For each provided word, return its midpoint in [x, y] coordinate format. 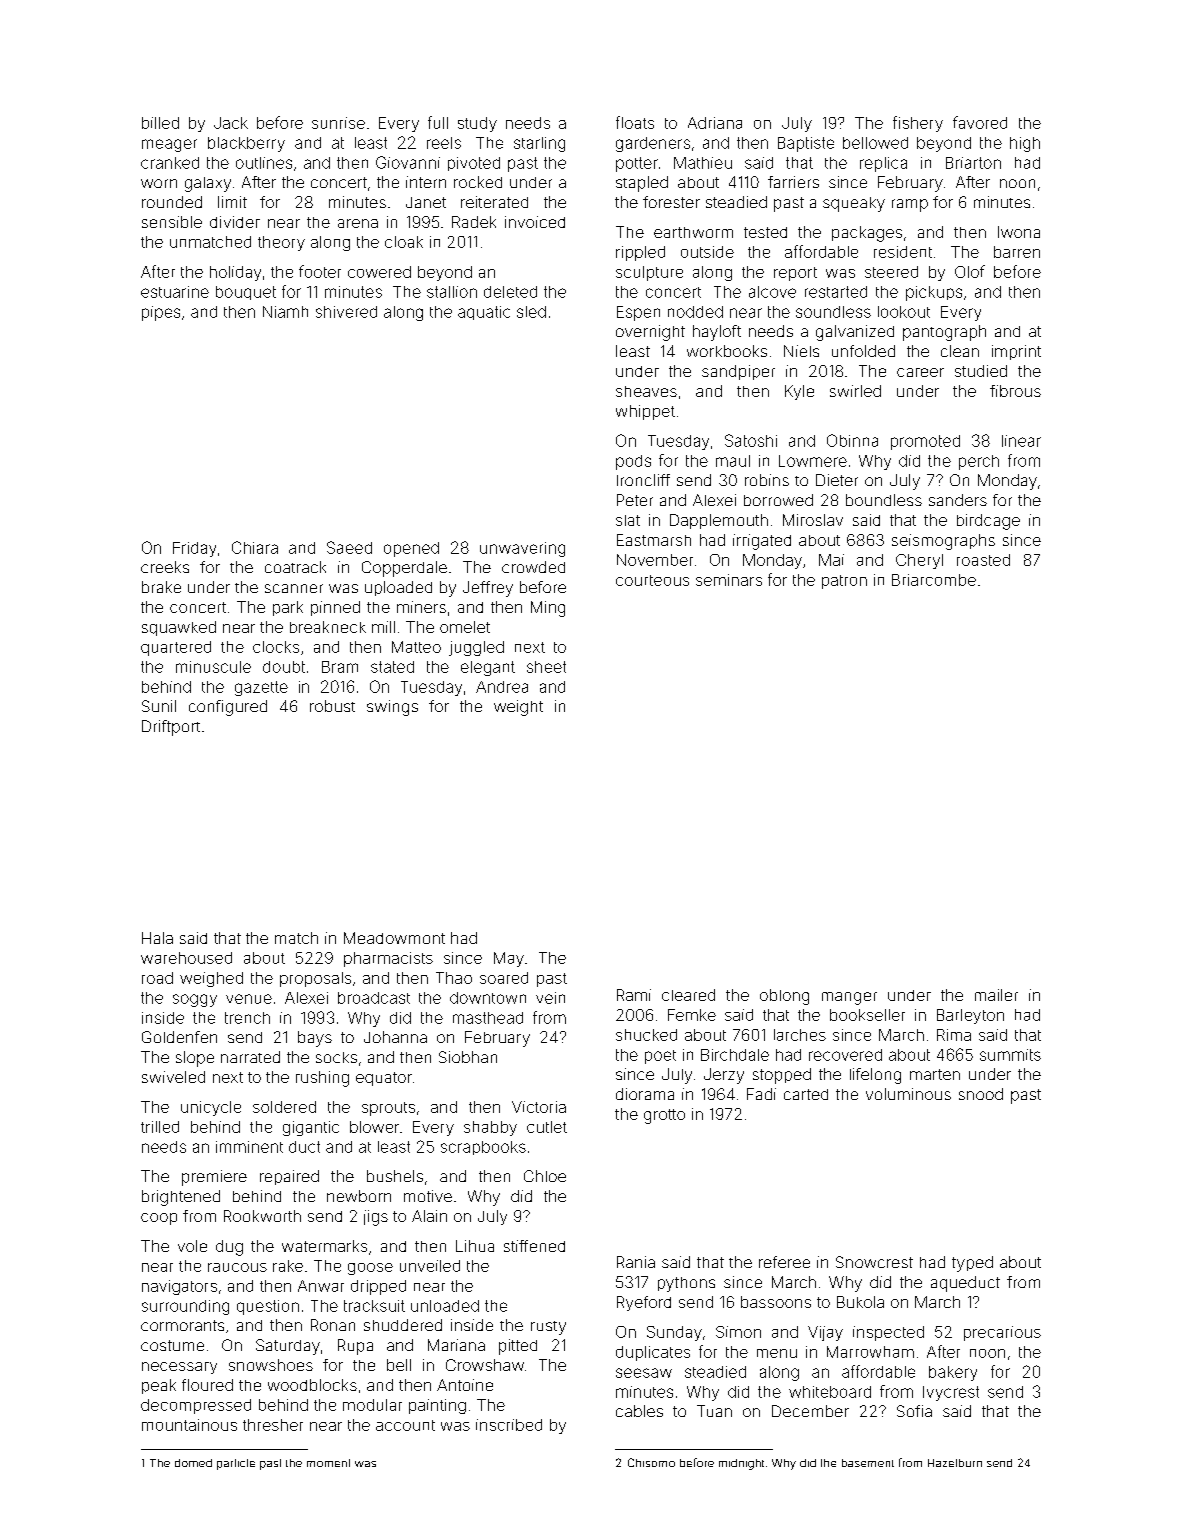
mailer [996, 995]
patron [844, 582]
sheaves [646, 391]
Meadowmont [394, 938]
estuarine [175, 292]
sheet [546, 667]
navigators [179, 1287]
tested [765, 232]
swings [392, 708]
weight [518, 708]
